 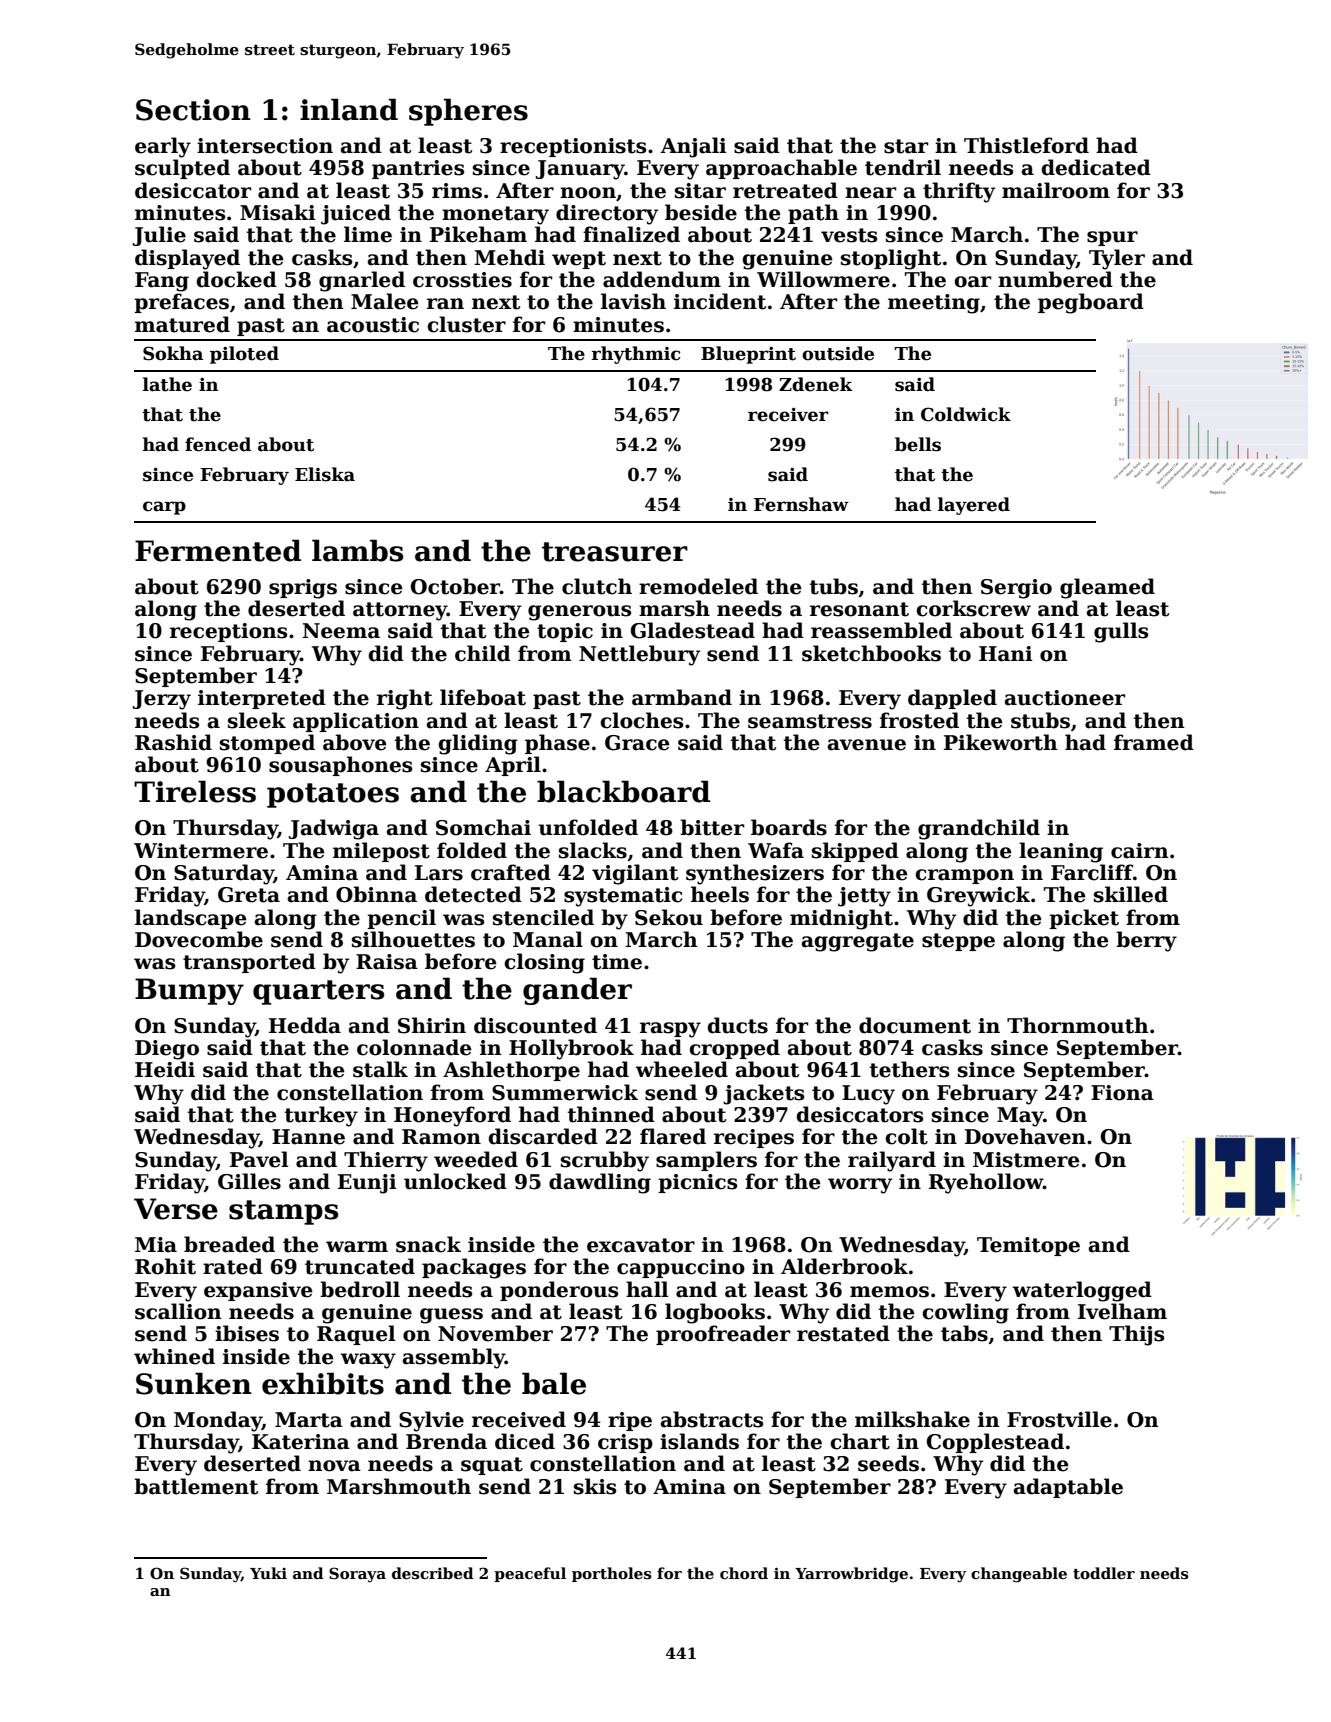 What do you see at coordinates (966, 414) in the image?
I see `Coldwick` at bounding box center [966, 414].
